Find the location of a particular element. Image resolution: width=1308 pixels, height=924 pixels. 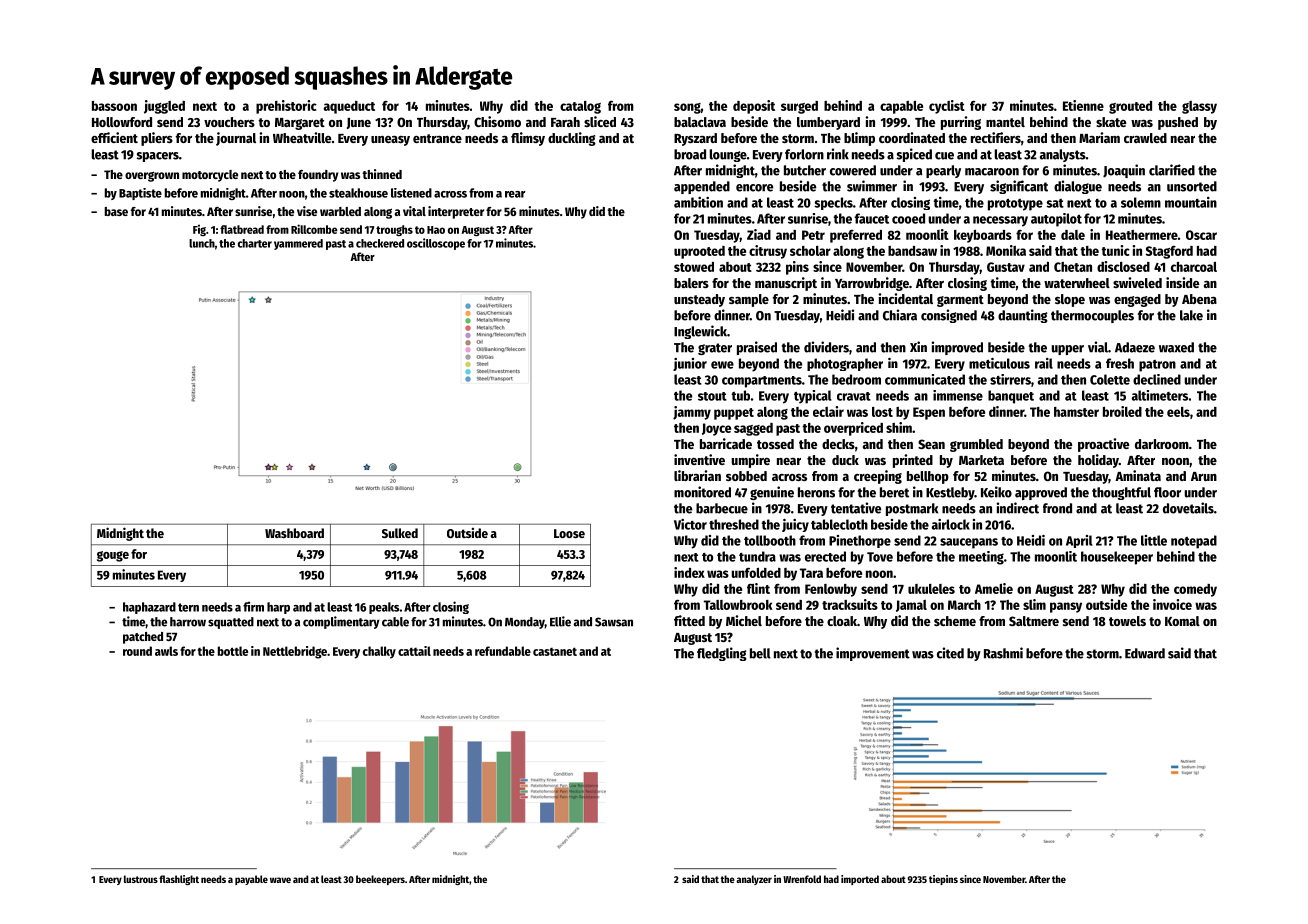

Victor is located at coordinates (690, 524).
